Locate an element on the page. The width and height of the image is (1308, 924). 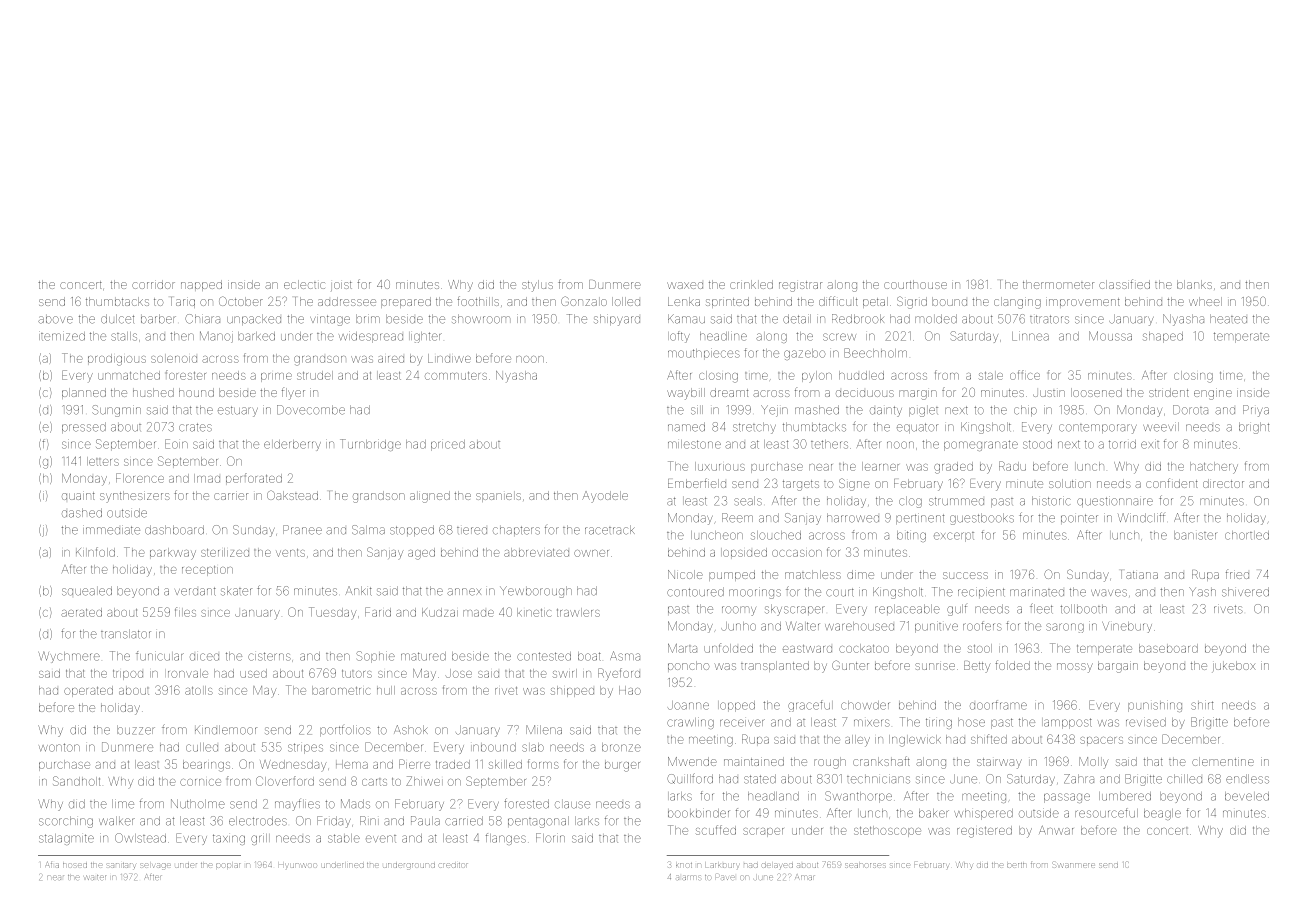
skater is located at coordinates (236, 591).
